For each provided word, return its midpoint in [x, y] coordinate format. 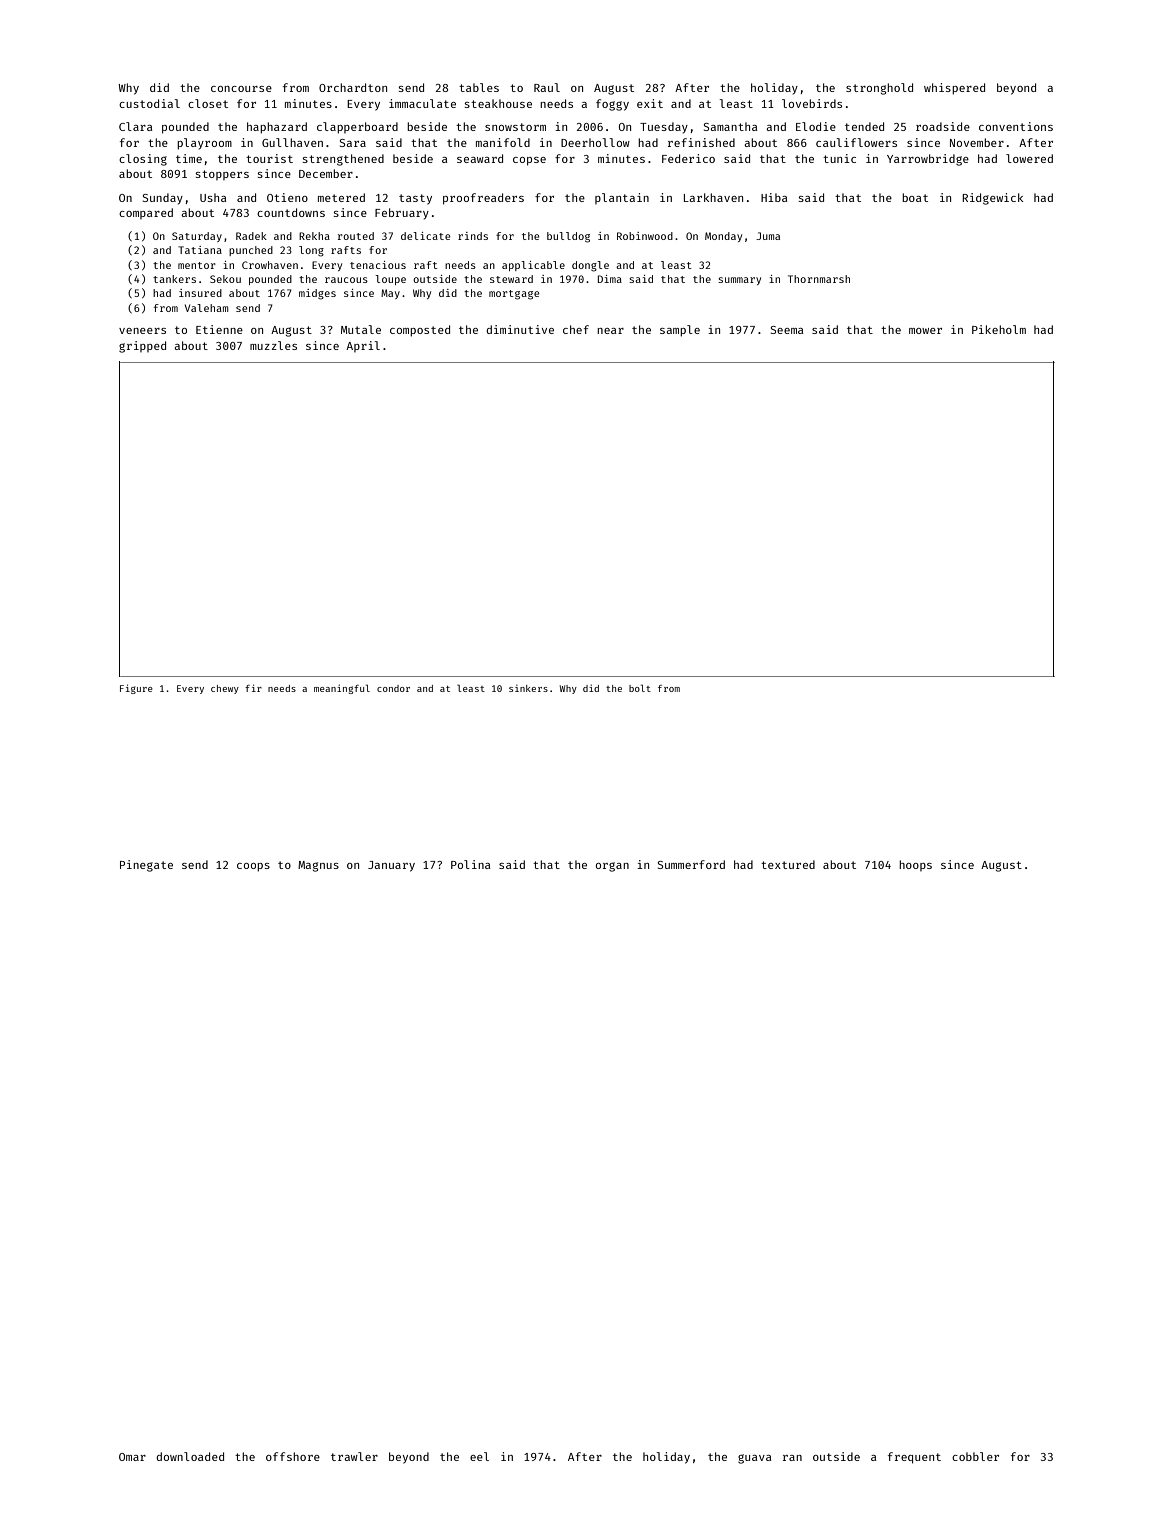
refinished [701, 142]
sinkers [528, 688]
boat [915, 197]
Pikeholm [999, 329]
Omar [132, 1457]
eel [479, 1456]
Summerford [691, 864]
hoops [915, 865]
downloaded [190, 1456]
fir [253, 688]
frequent [914, 1458]
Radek [251, 236]
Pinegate [146, 866]
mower [925, 331]
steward [511, 279]
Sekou [225, 279]
